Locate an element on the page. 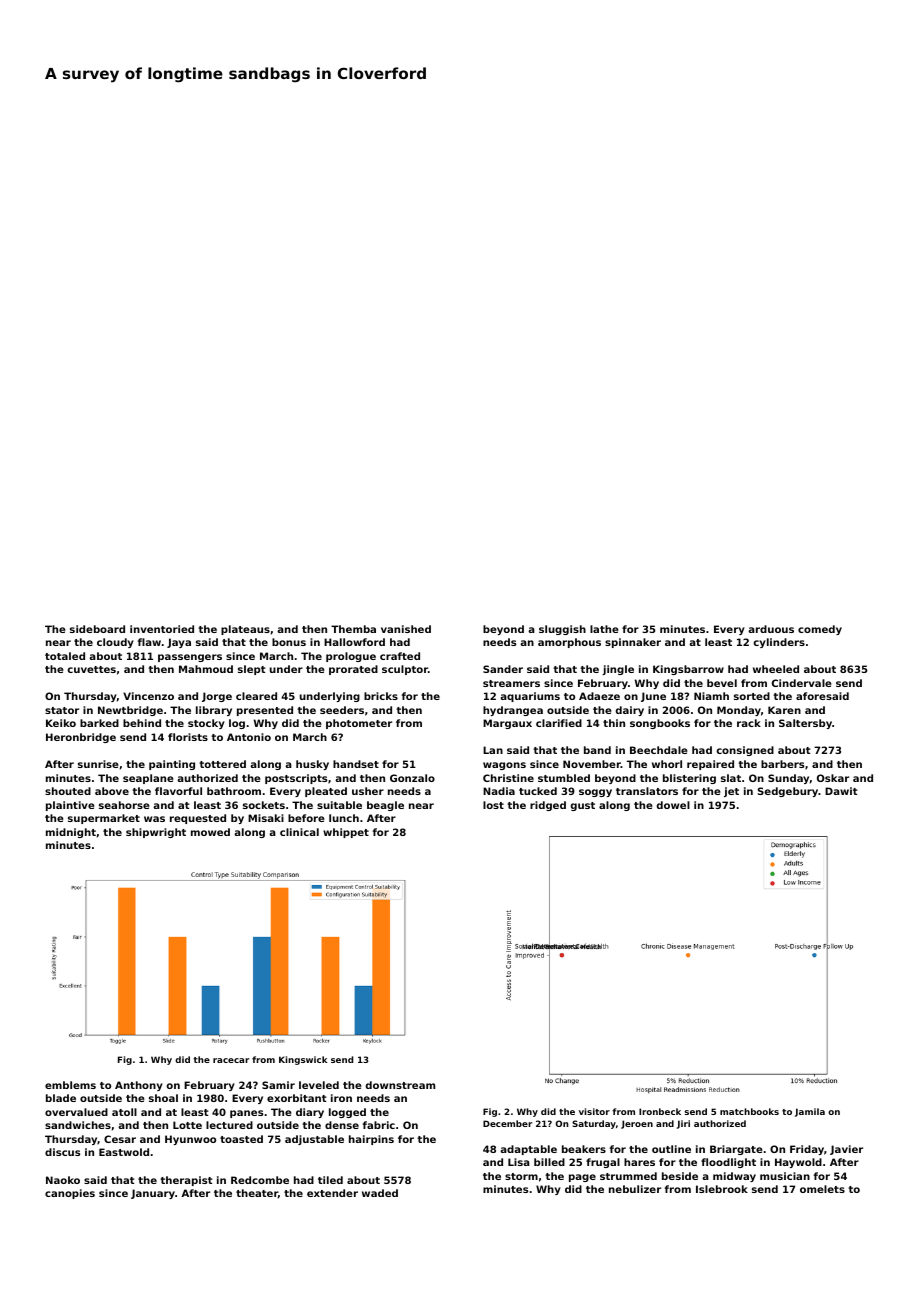  Newtbridge is located at coordinates (130, 711).
